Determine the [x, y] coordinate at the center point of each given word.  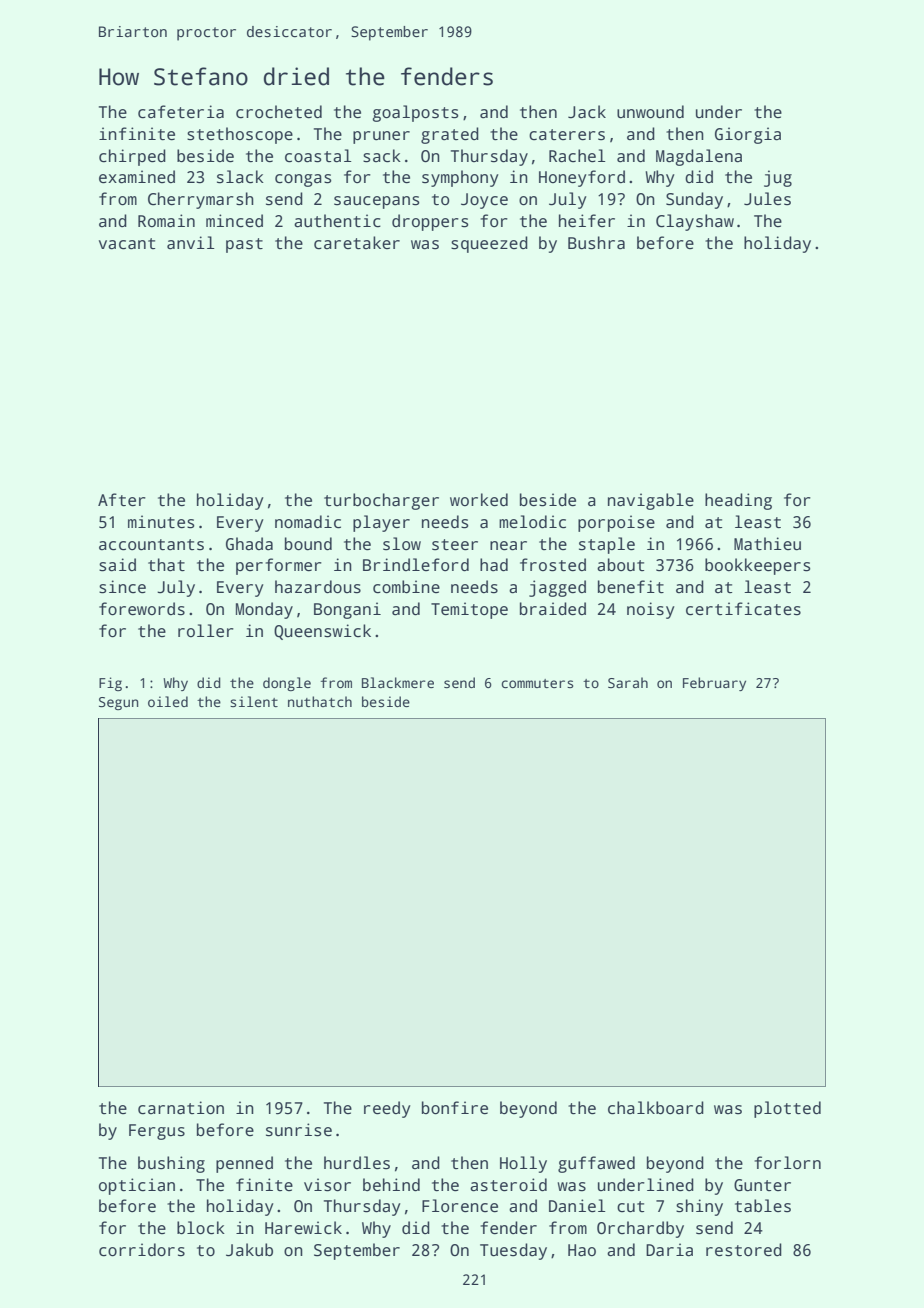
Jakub [249, 1250]
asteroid [508, 1185]
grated [450, 135]
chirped [132, 157]
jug [778, 178]
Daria [669, 1250]
